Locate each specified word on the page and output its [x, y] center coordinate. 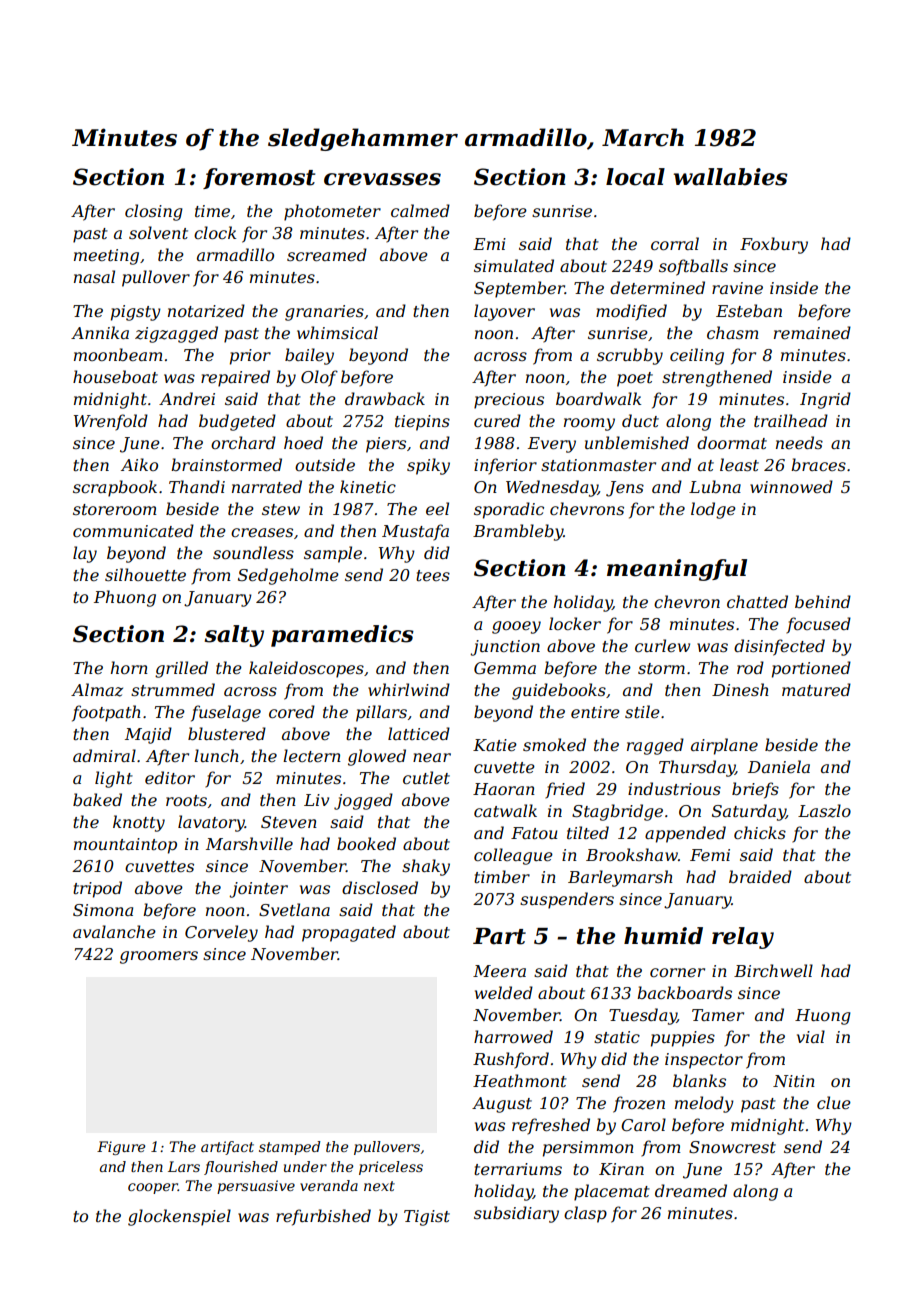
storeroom [115, 509]
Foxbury [774, 245]
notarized [206, 311]
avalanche [114, 931]
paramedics [342, 636]
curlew [662, 645]
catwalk [505, 810]
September [519, 289]
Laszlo [824, 811]
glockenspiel [179, 1217]
